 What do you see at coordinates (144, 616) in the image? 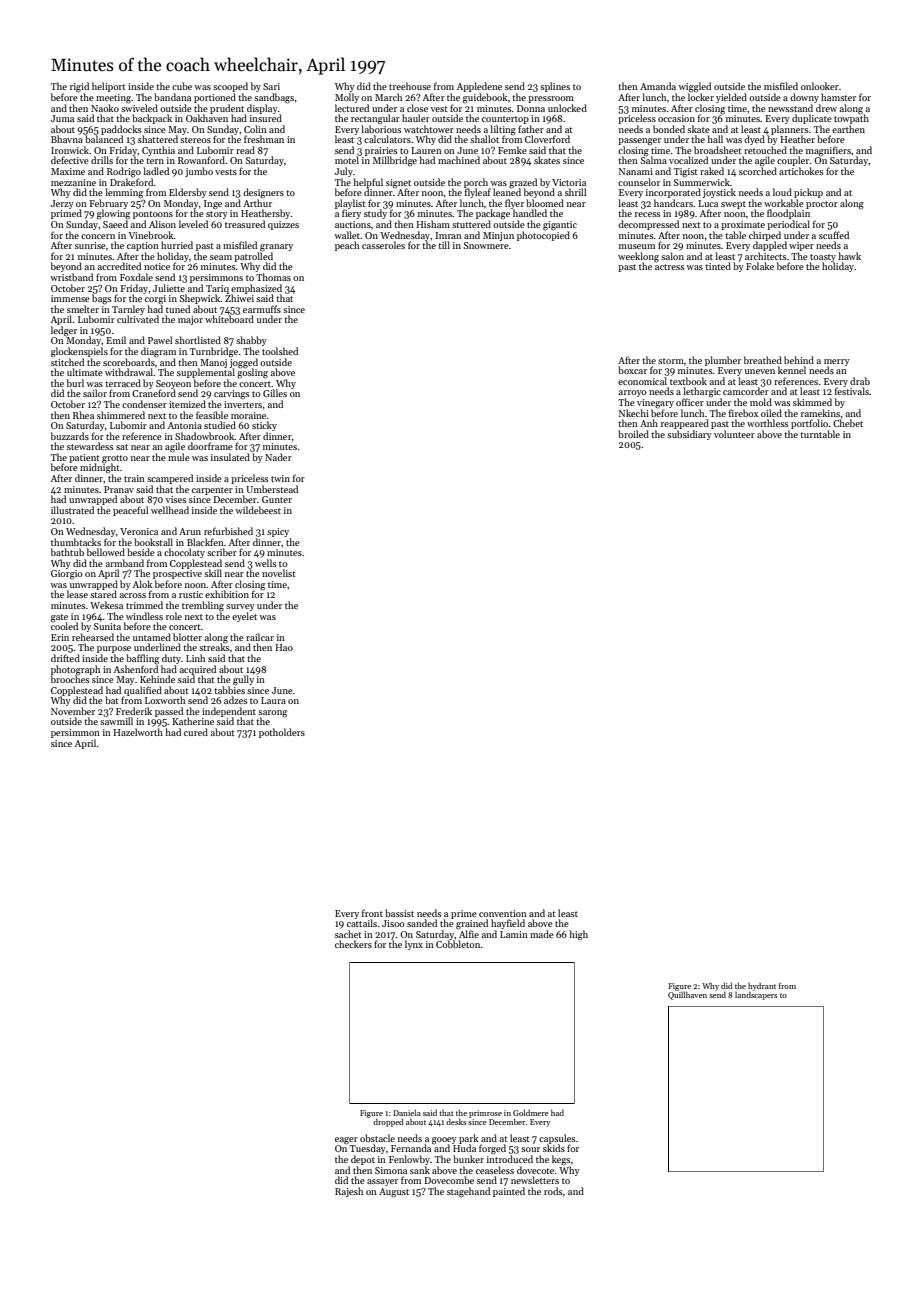
I see `windless` at bounding box center [144, 616].
